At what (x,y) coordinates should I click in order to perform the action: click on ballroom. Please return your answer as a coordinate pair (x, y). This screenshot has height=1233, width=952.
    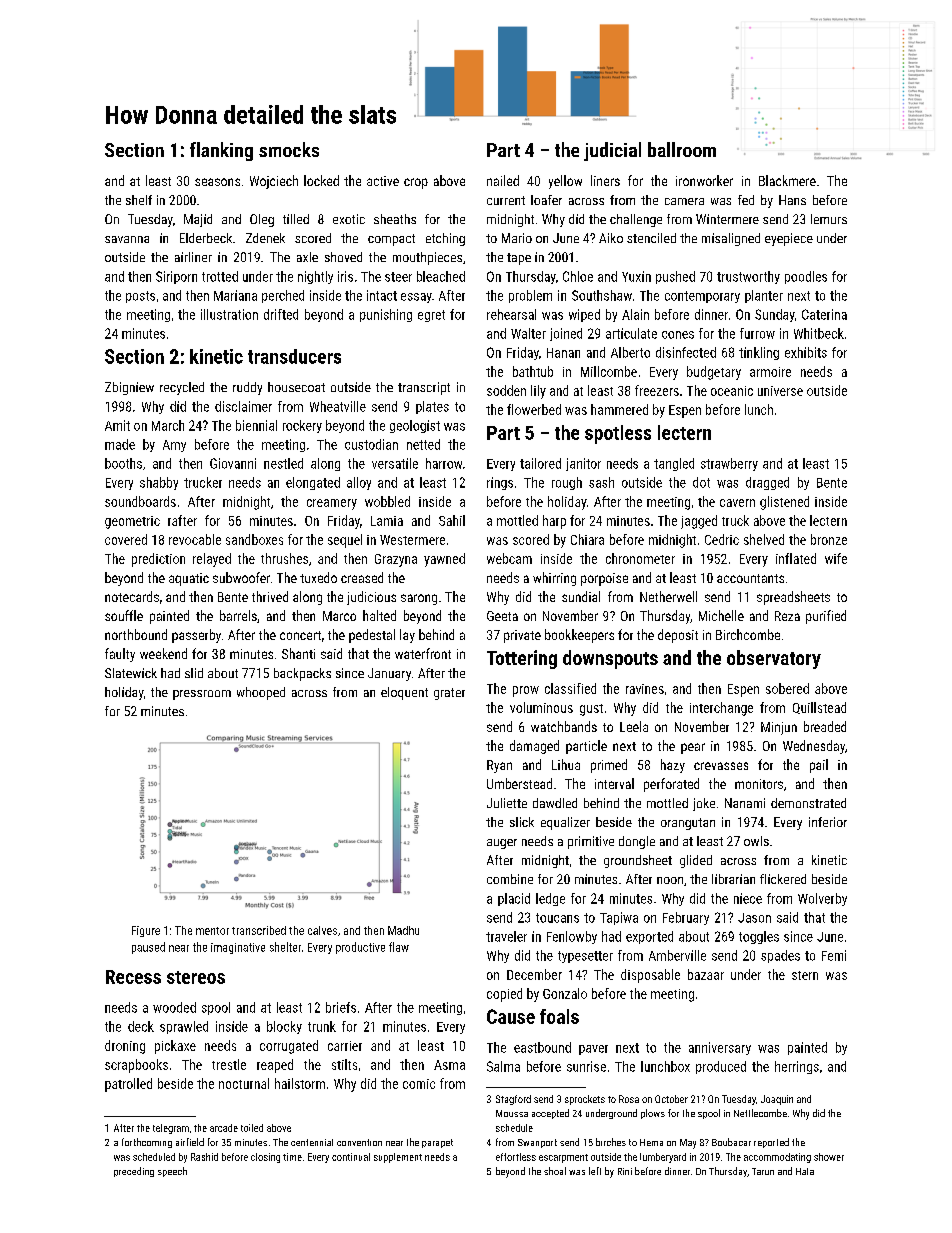
    Looking at the image, I should click on (682, 149).
